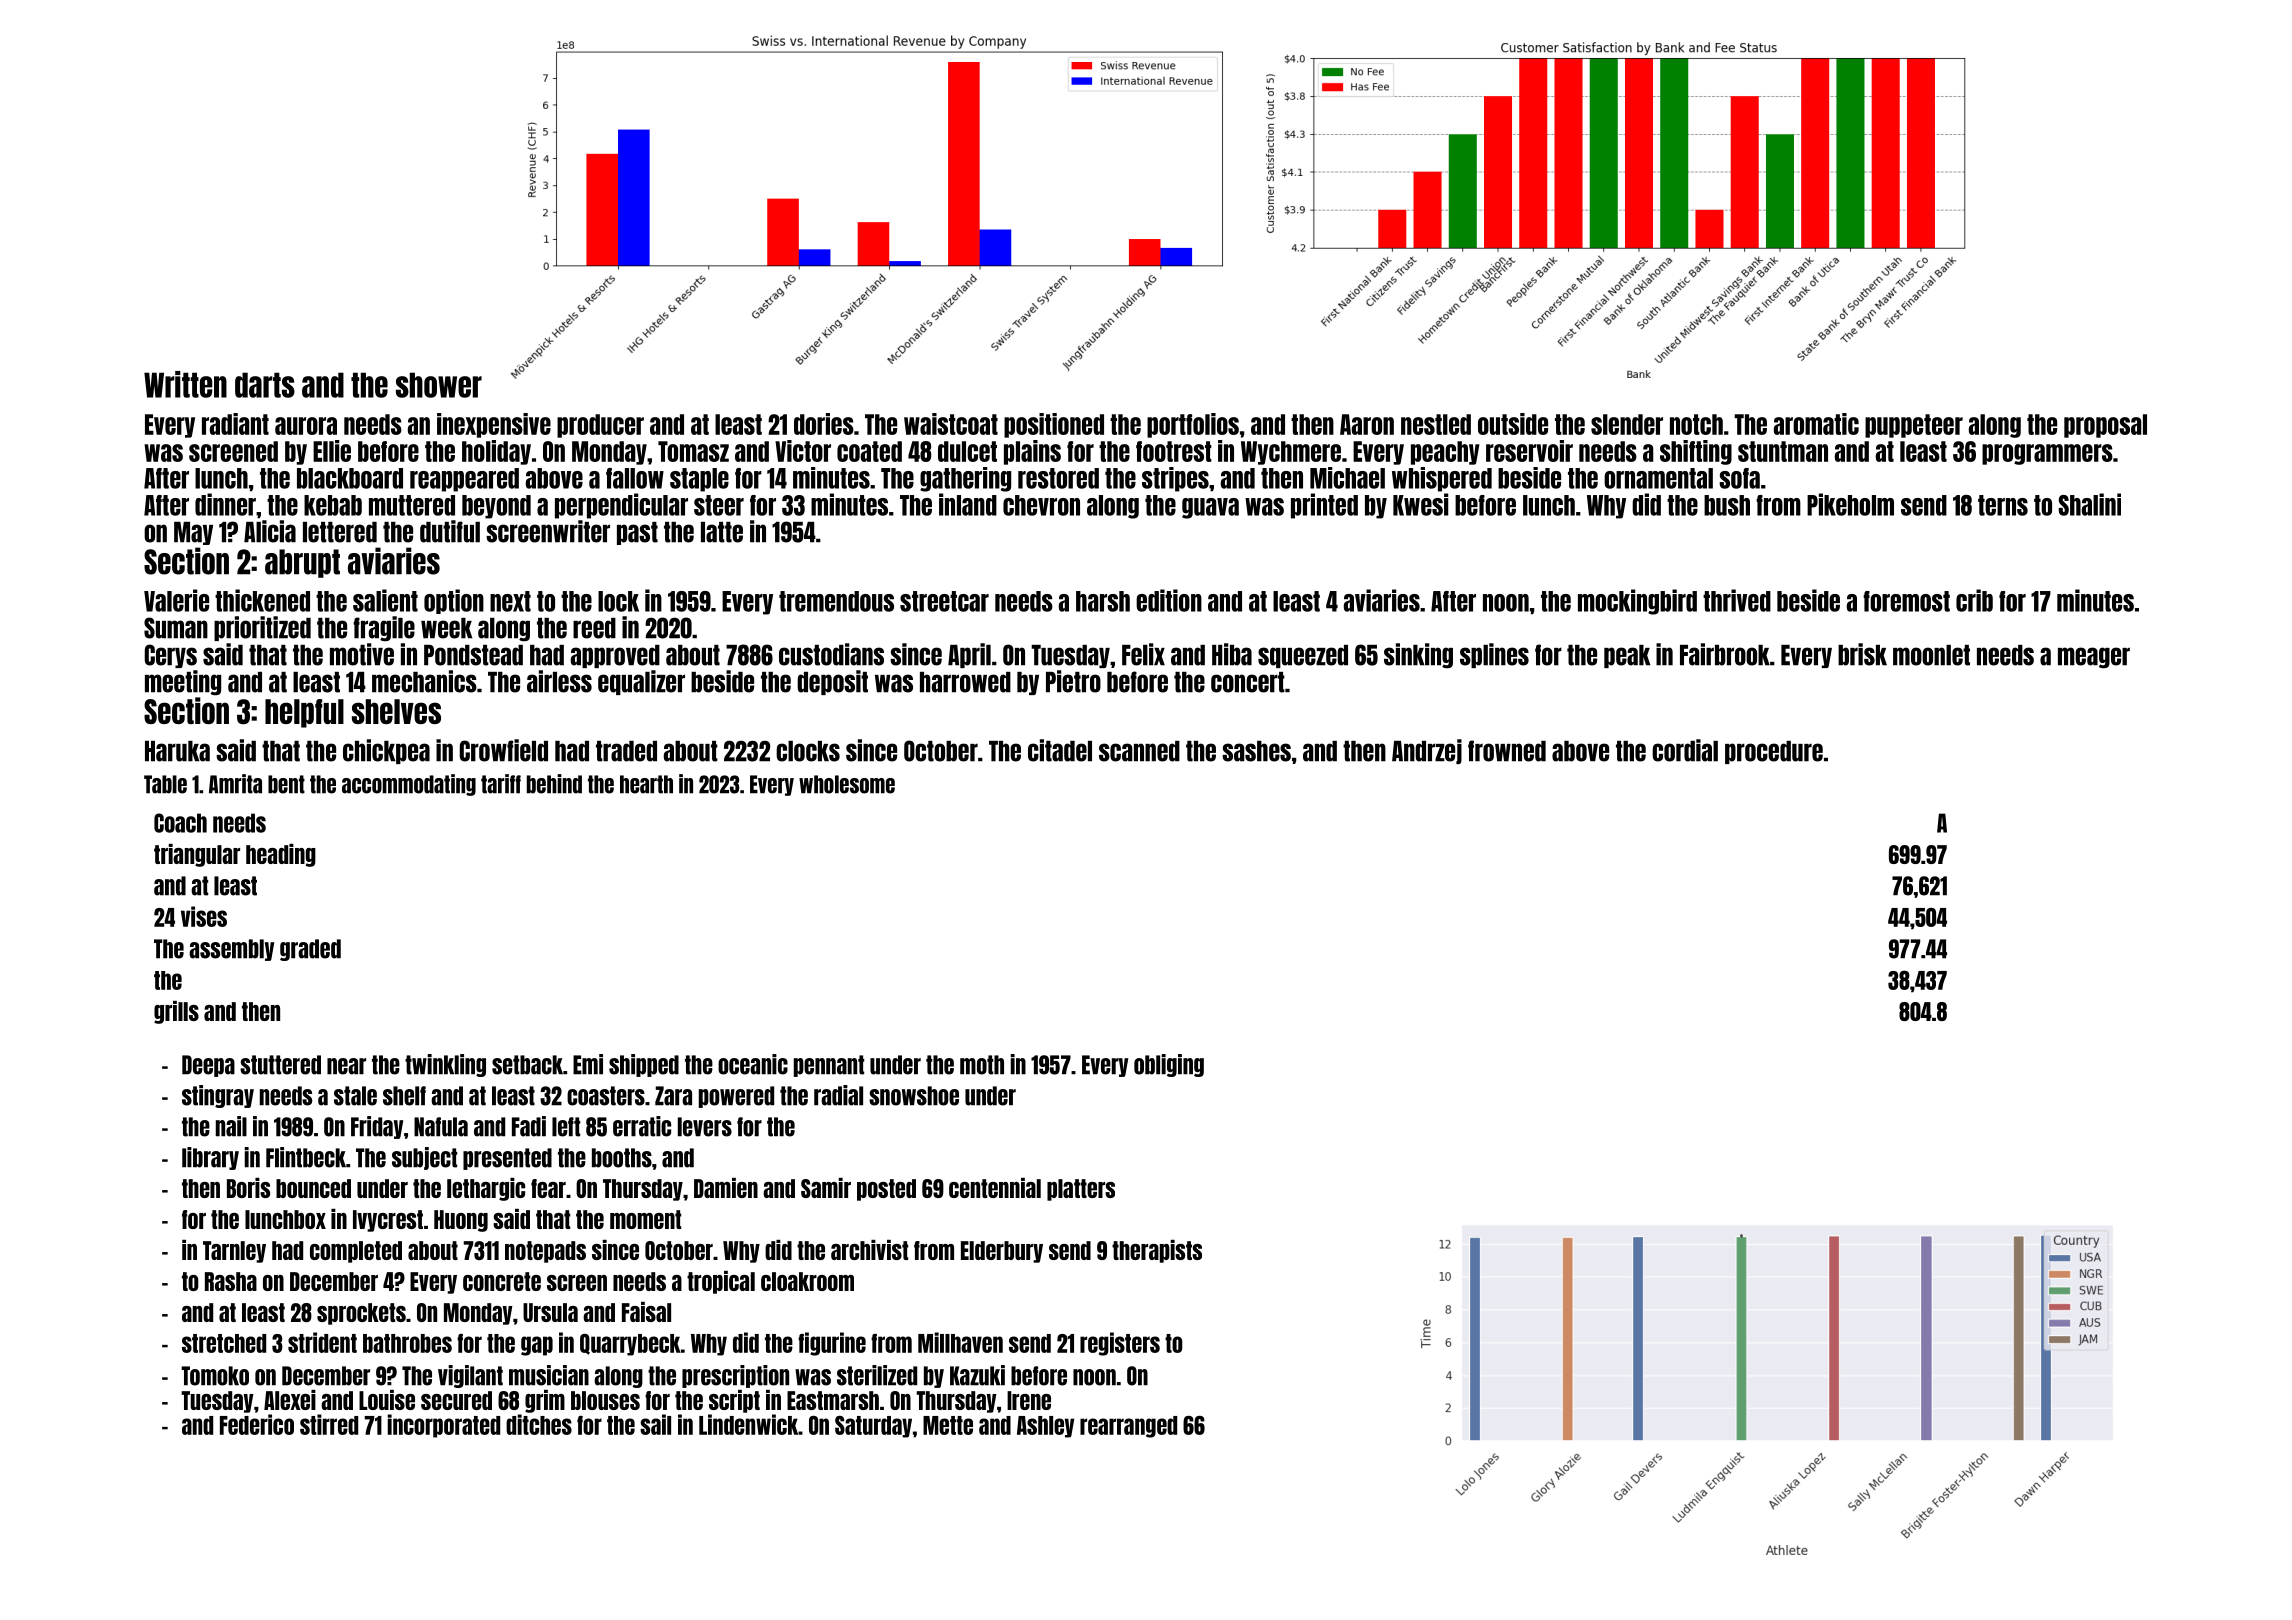 This screenshot has width=2292, height=1620. I want to click on Written, so click(185, 384).
